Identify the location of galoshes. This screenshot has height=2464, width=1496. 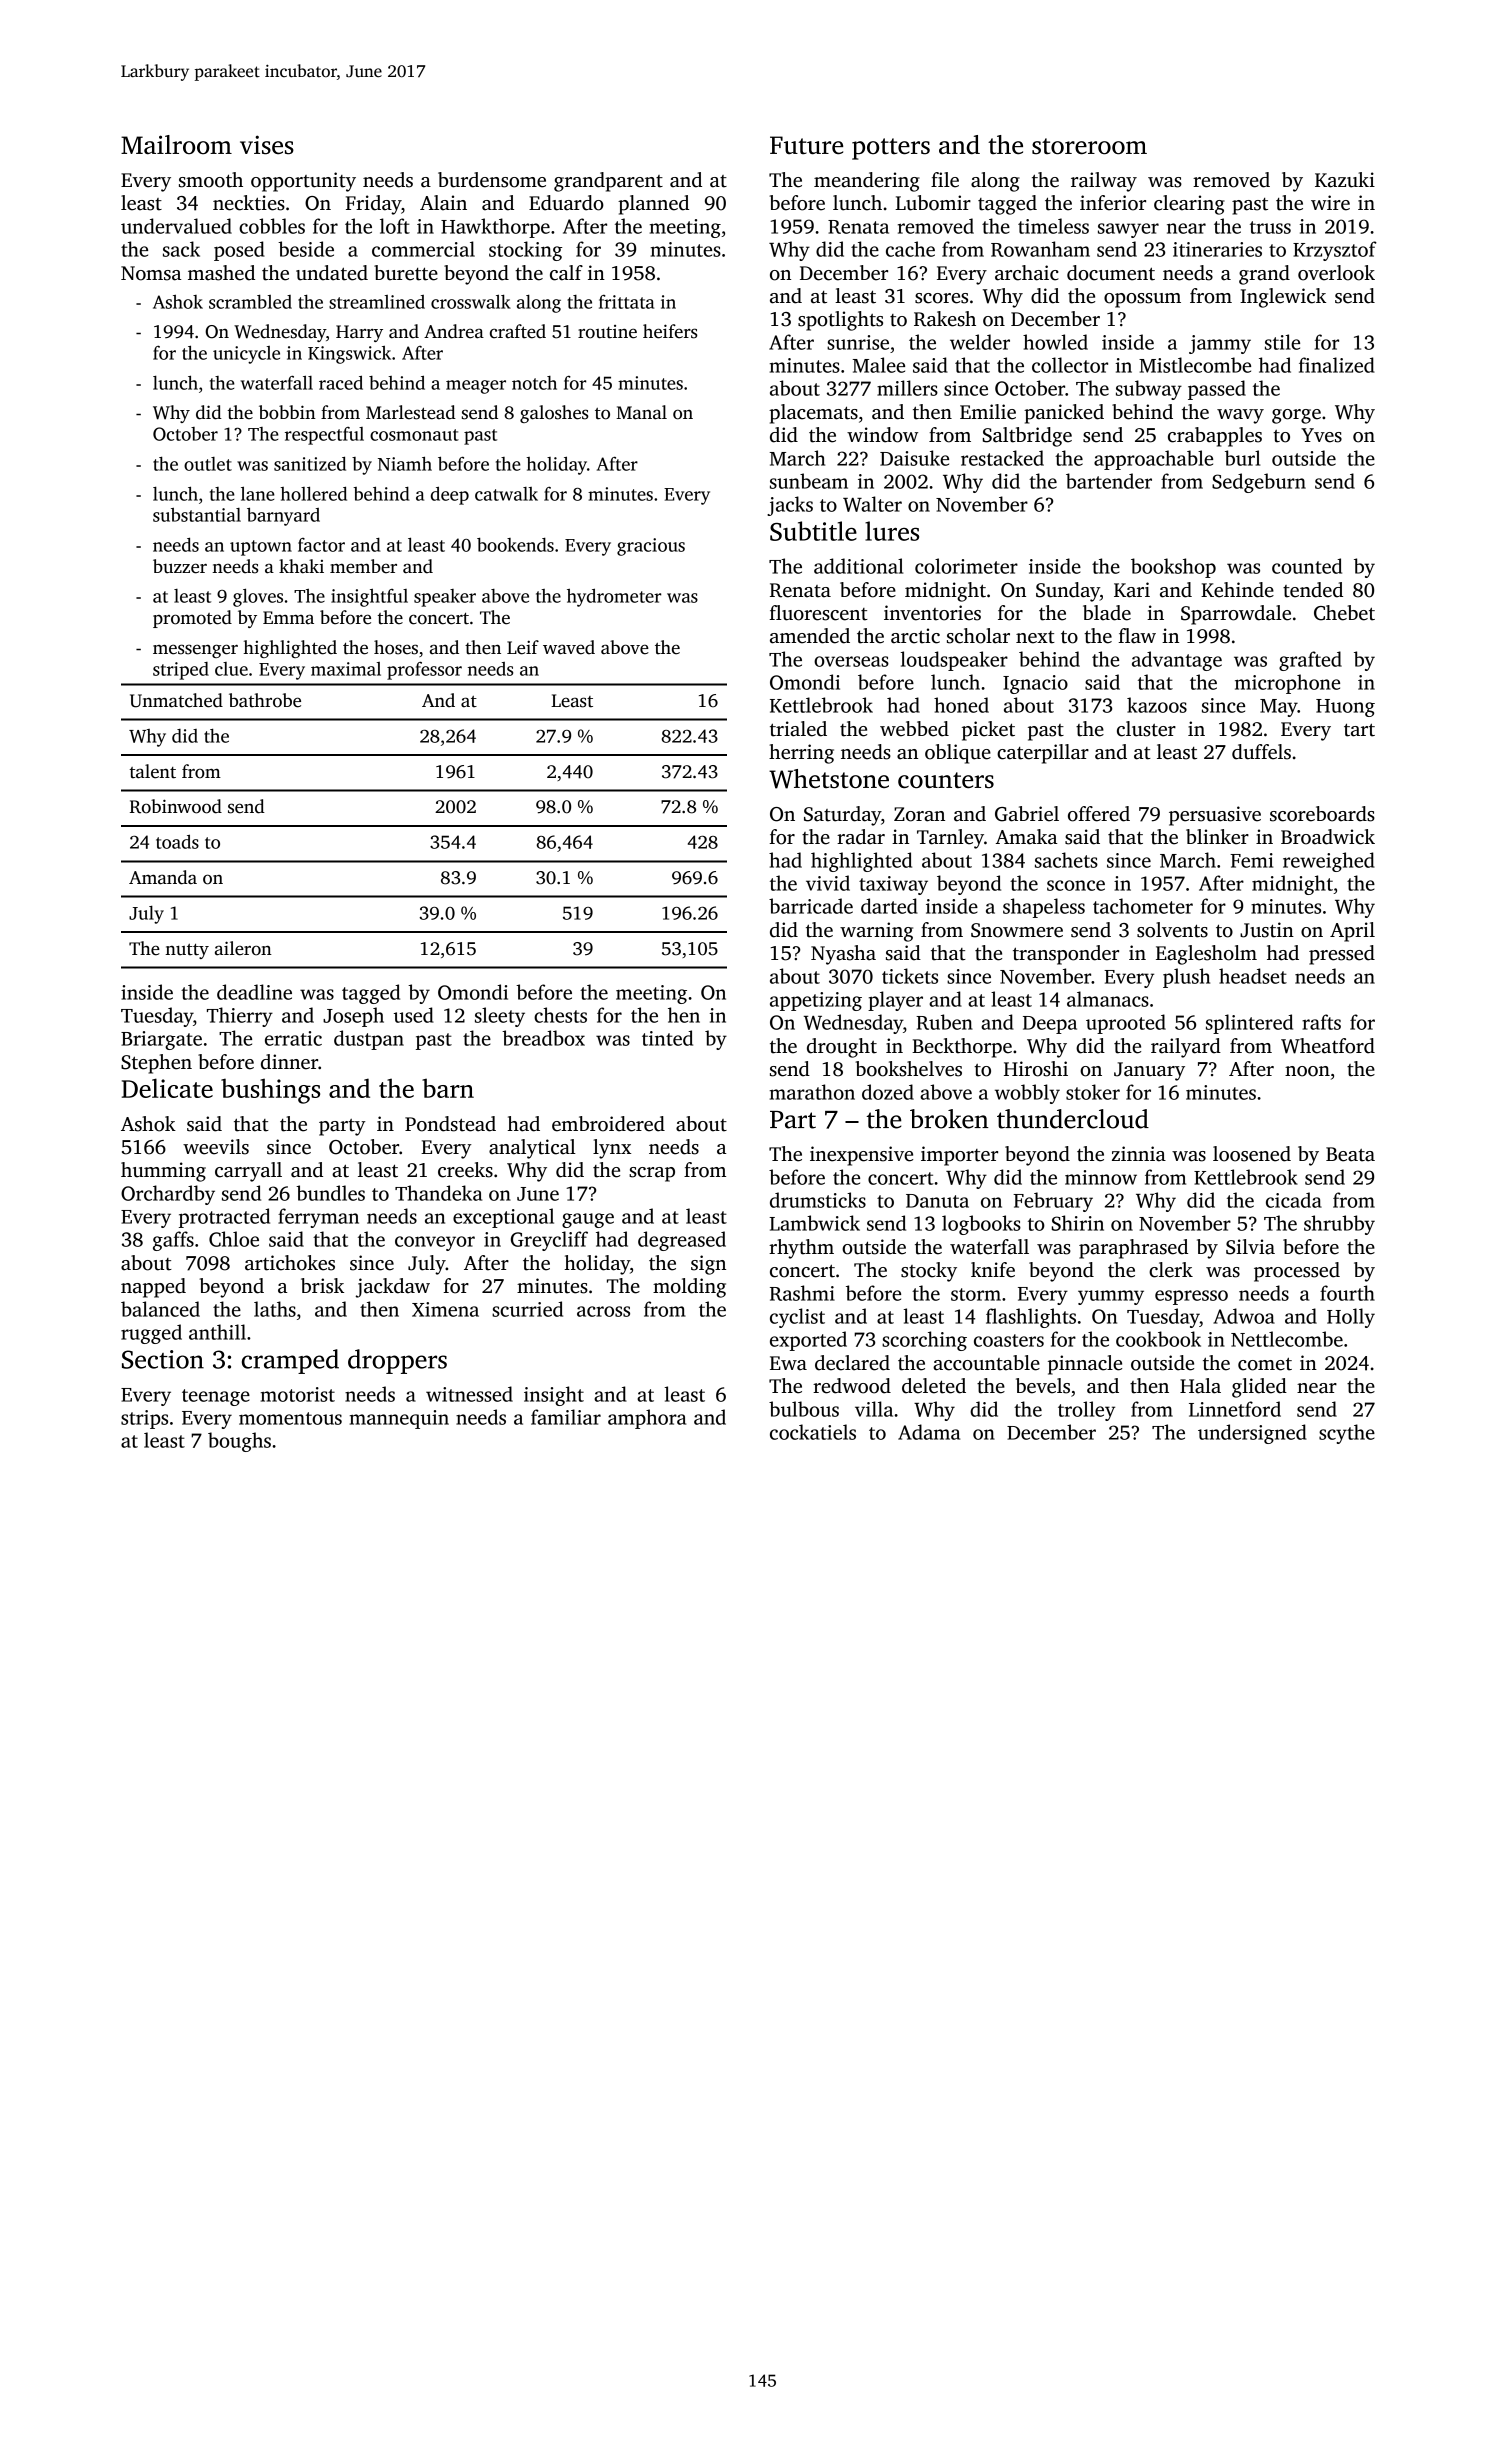
(554, 414).
